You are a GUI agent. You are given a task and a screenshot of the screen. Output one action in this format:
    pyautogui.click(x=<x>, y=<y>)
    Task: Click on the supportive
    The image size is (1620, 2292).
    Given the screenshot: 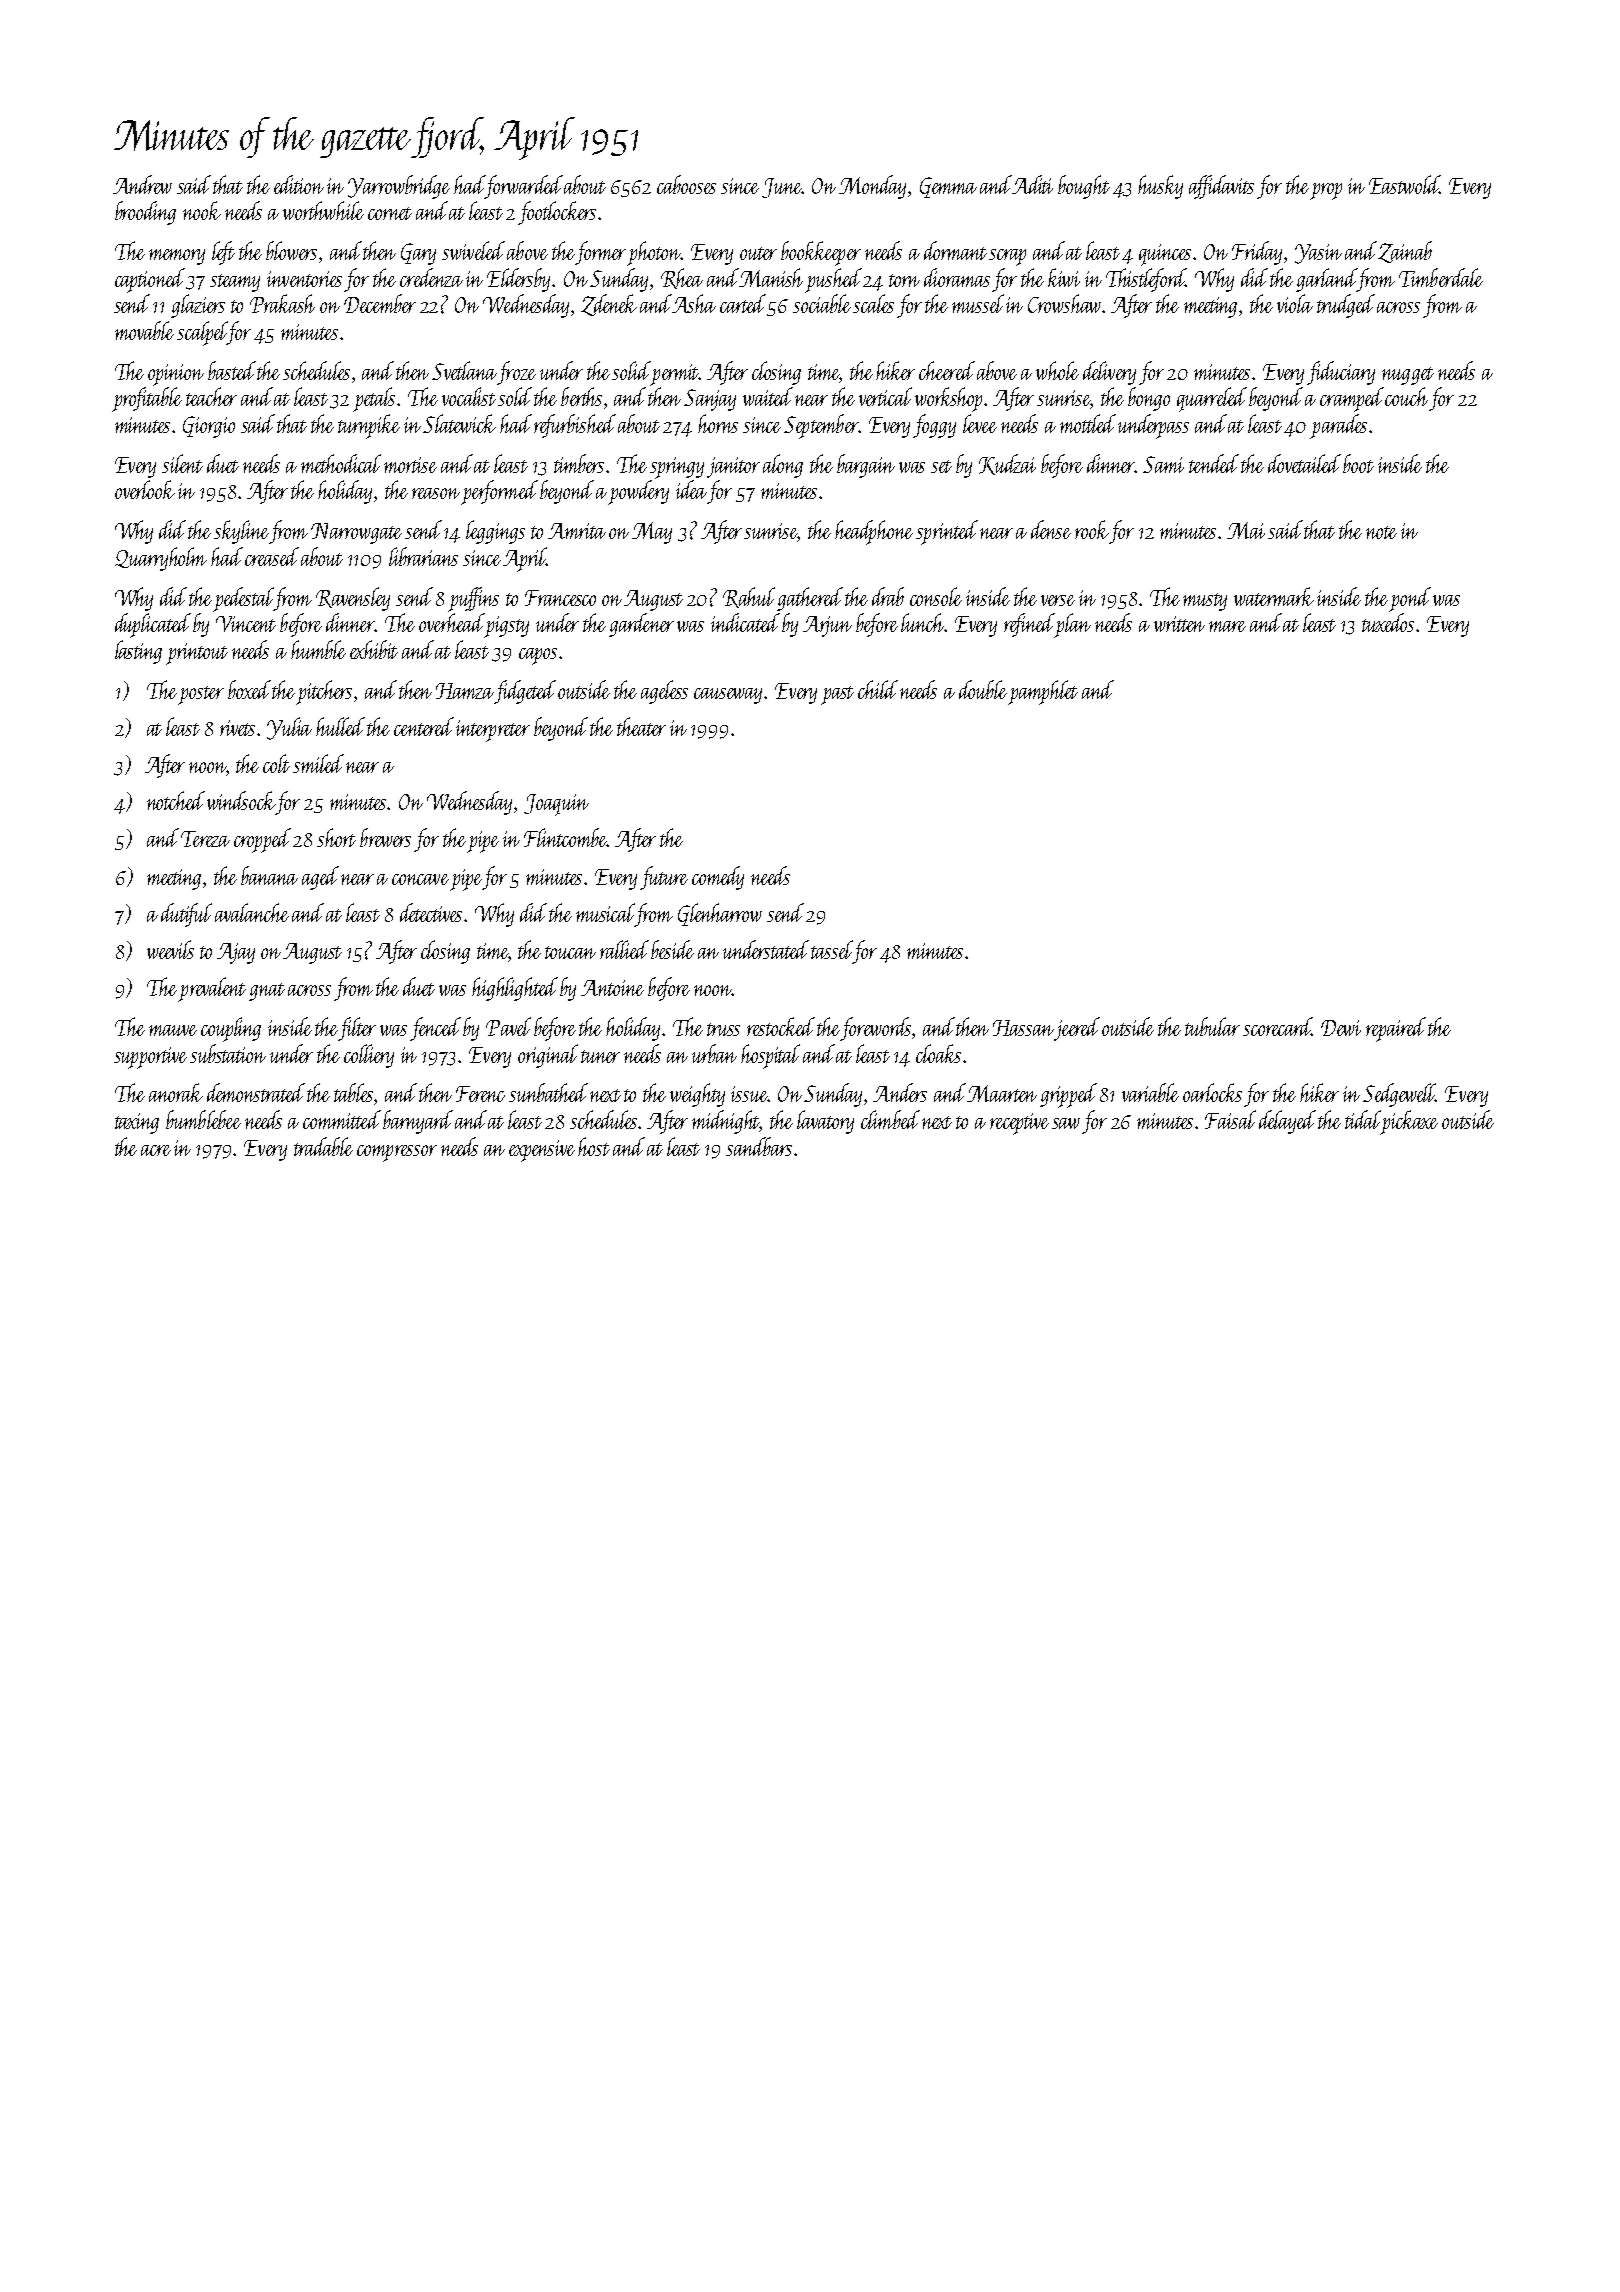 What is the action you would take?
    pyautogui.click(x=150, y=1058)
